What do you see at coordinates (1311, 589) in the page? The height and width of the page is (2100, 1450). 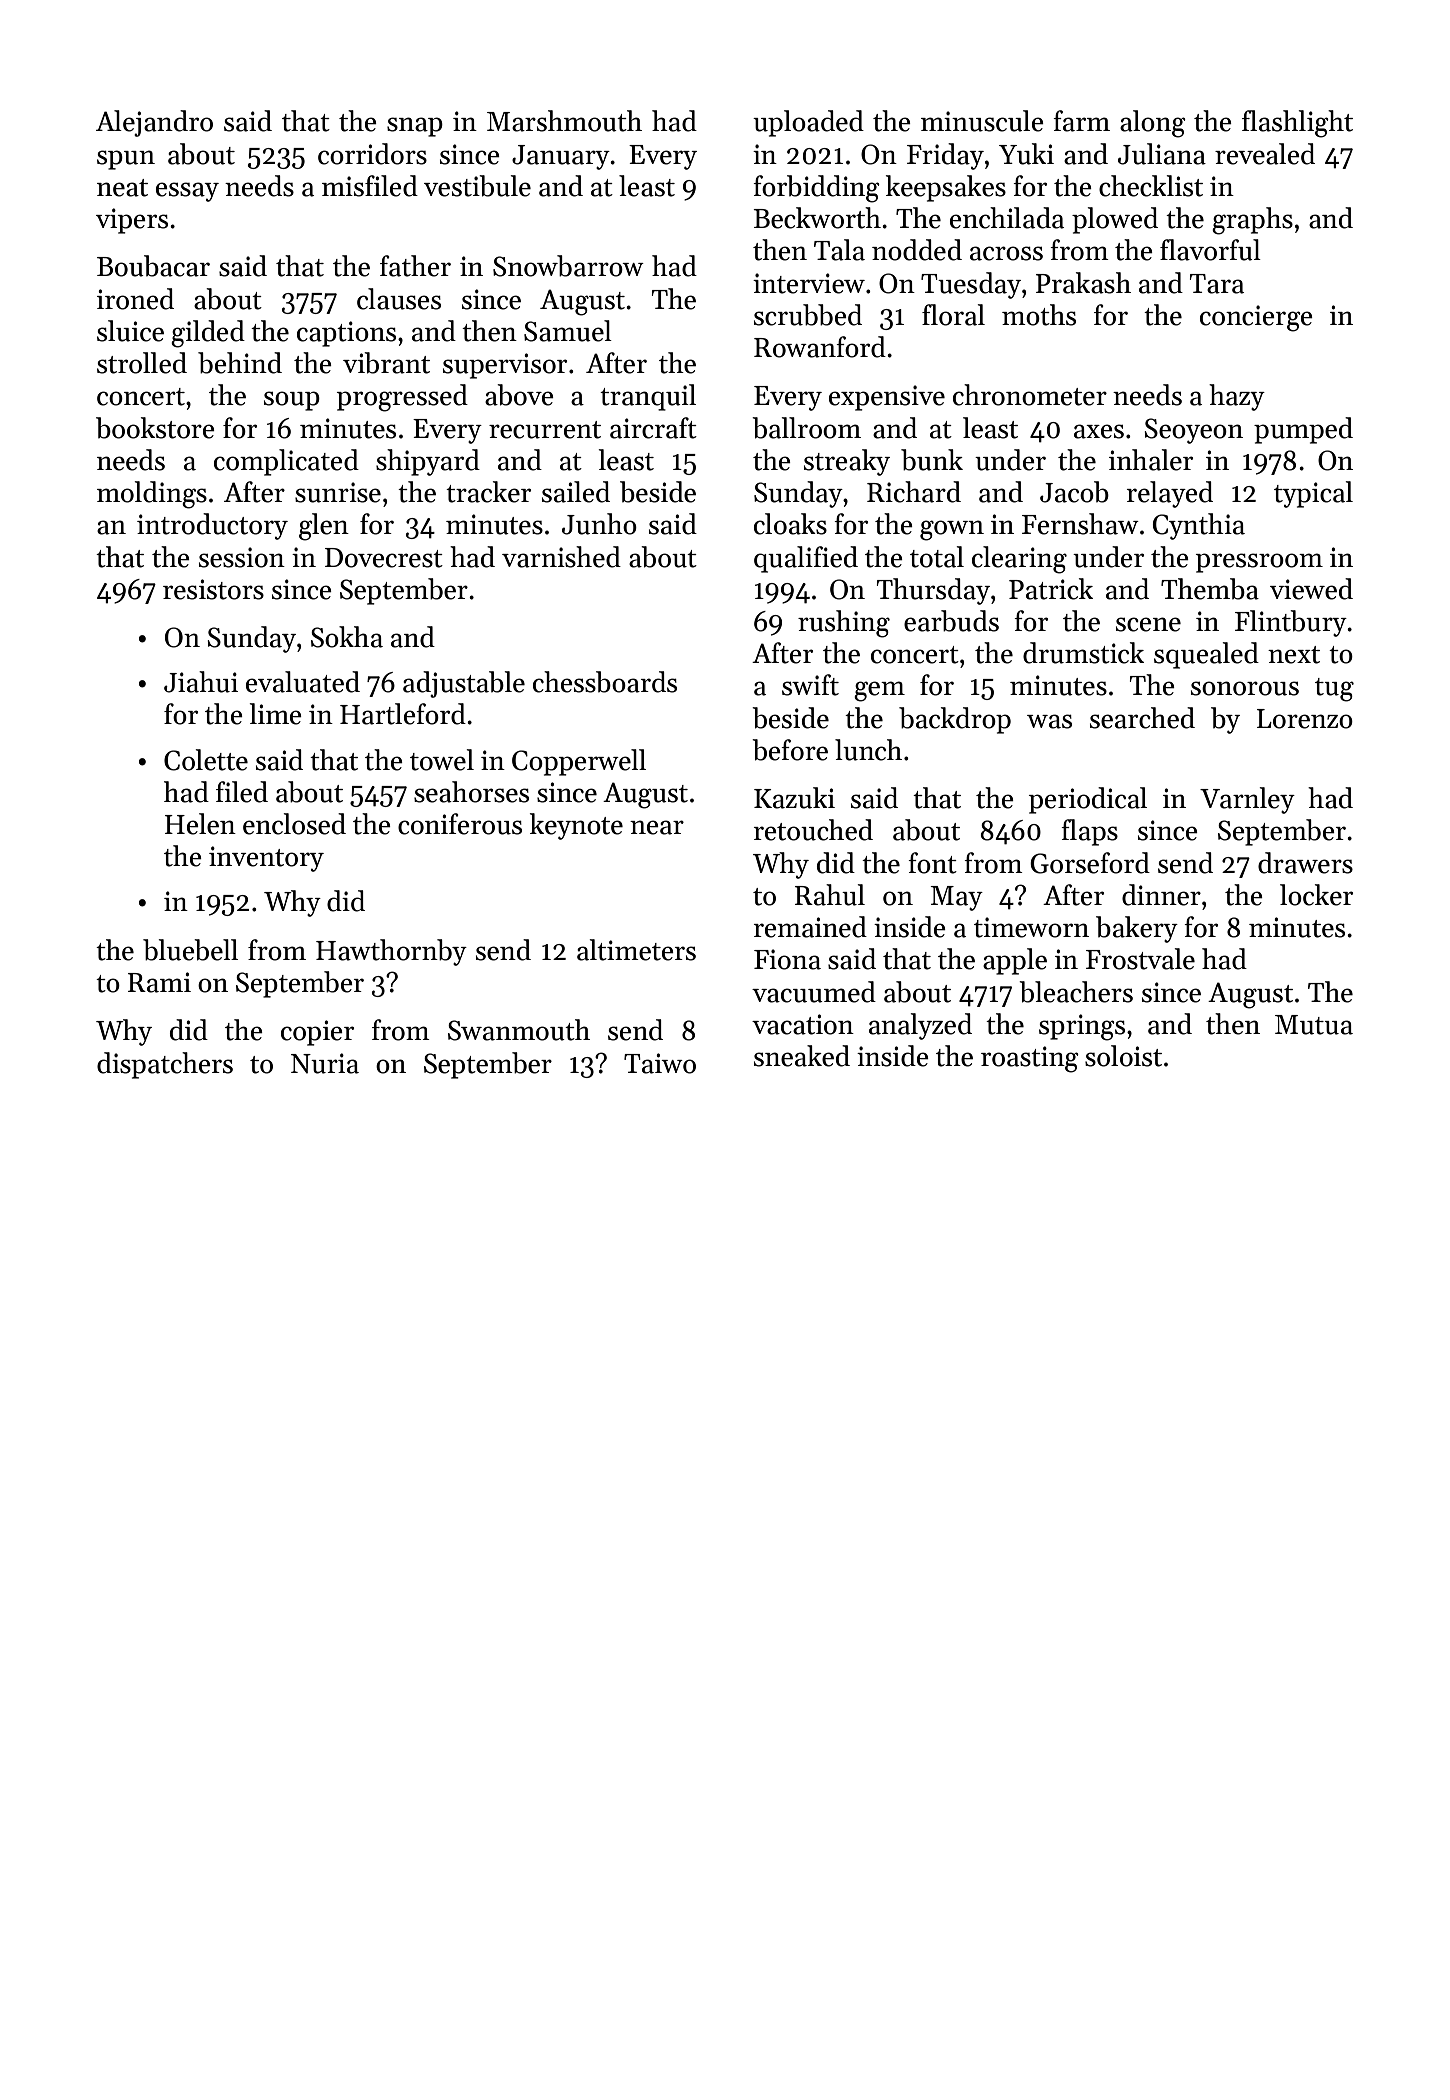 I see `viewed` at bounding box center [1311, 589].
